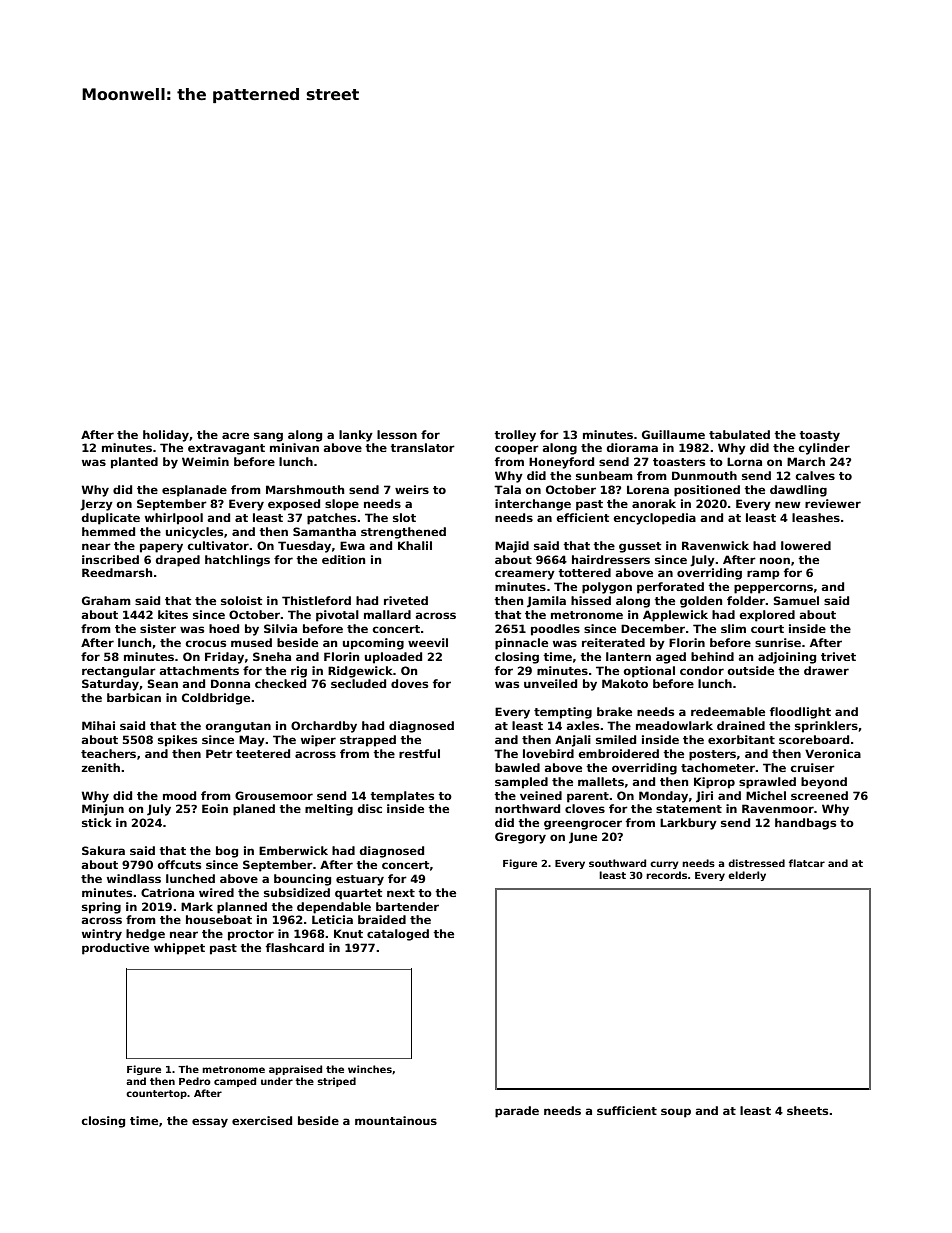 This document has height=1233, width=952. I want to click on bartender, so click(407, 906).
